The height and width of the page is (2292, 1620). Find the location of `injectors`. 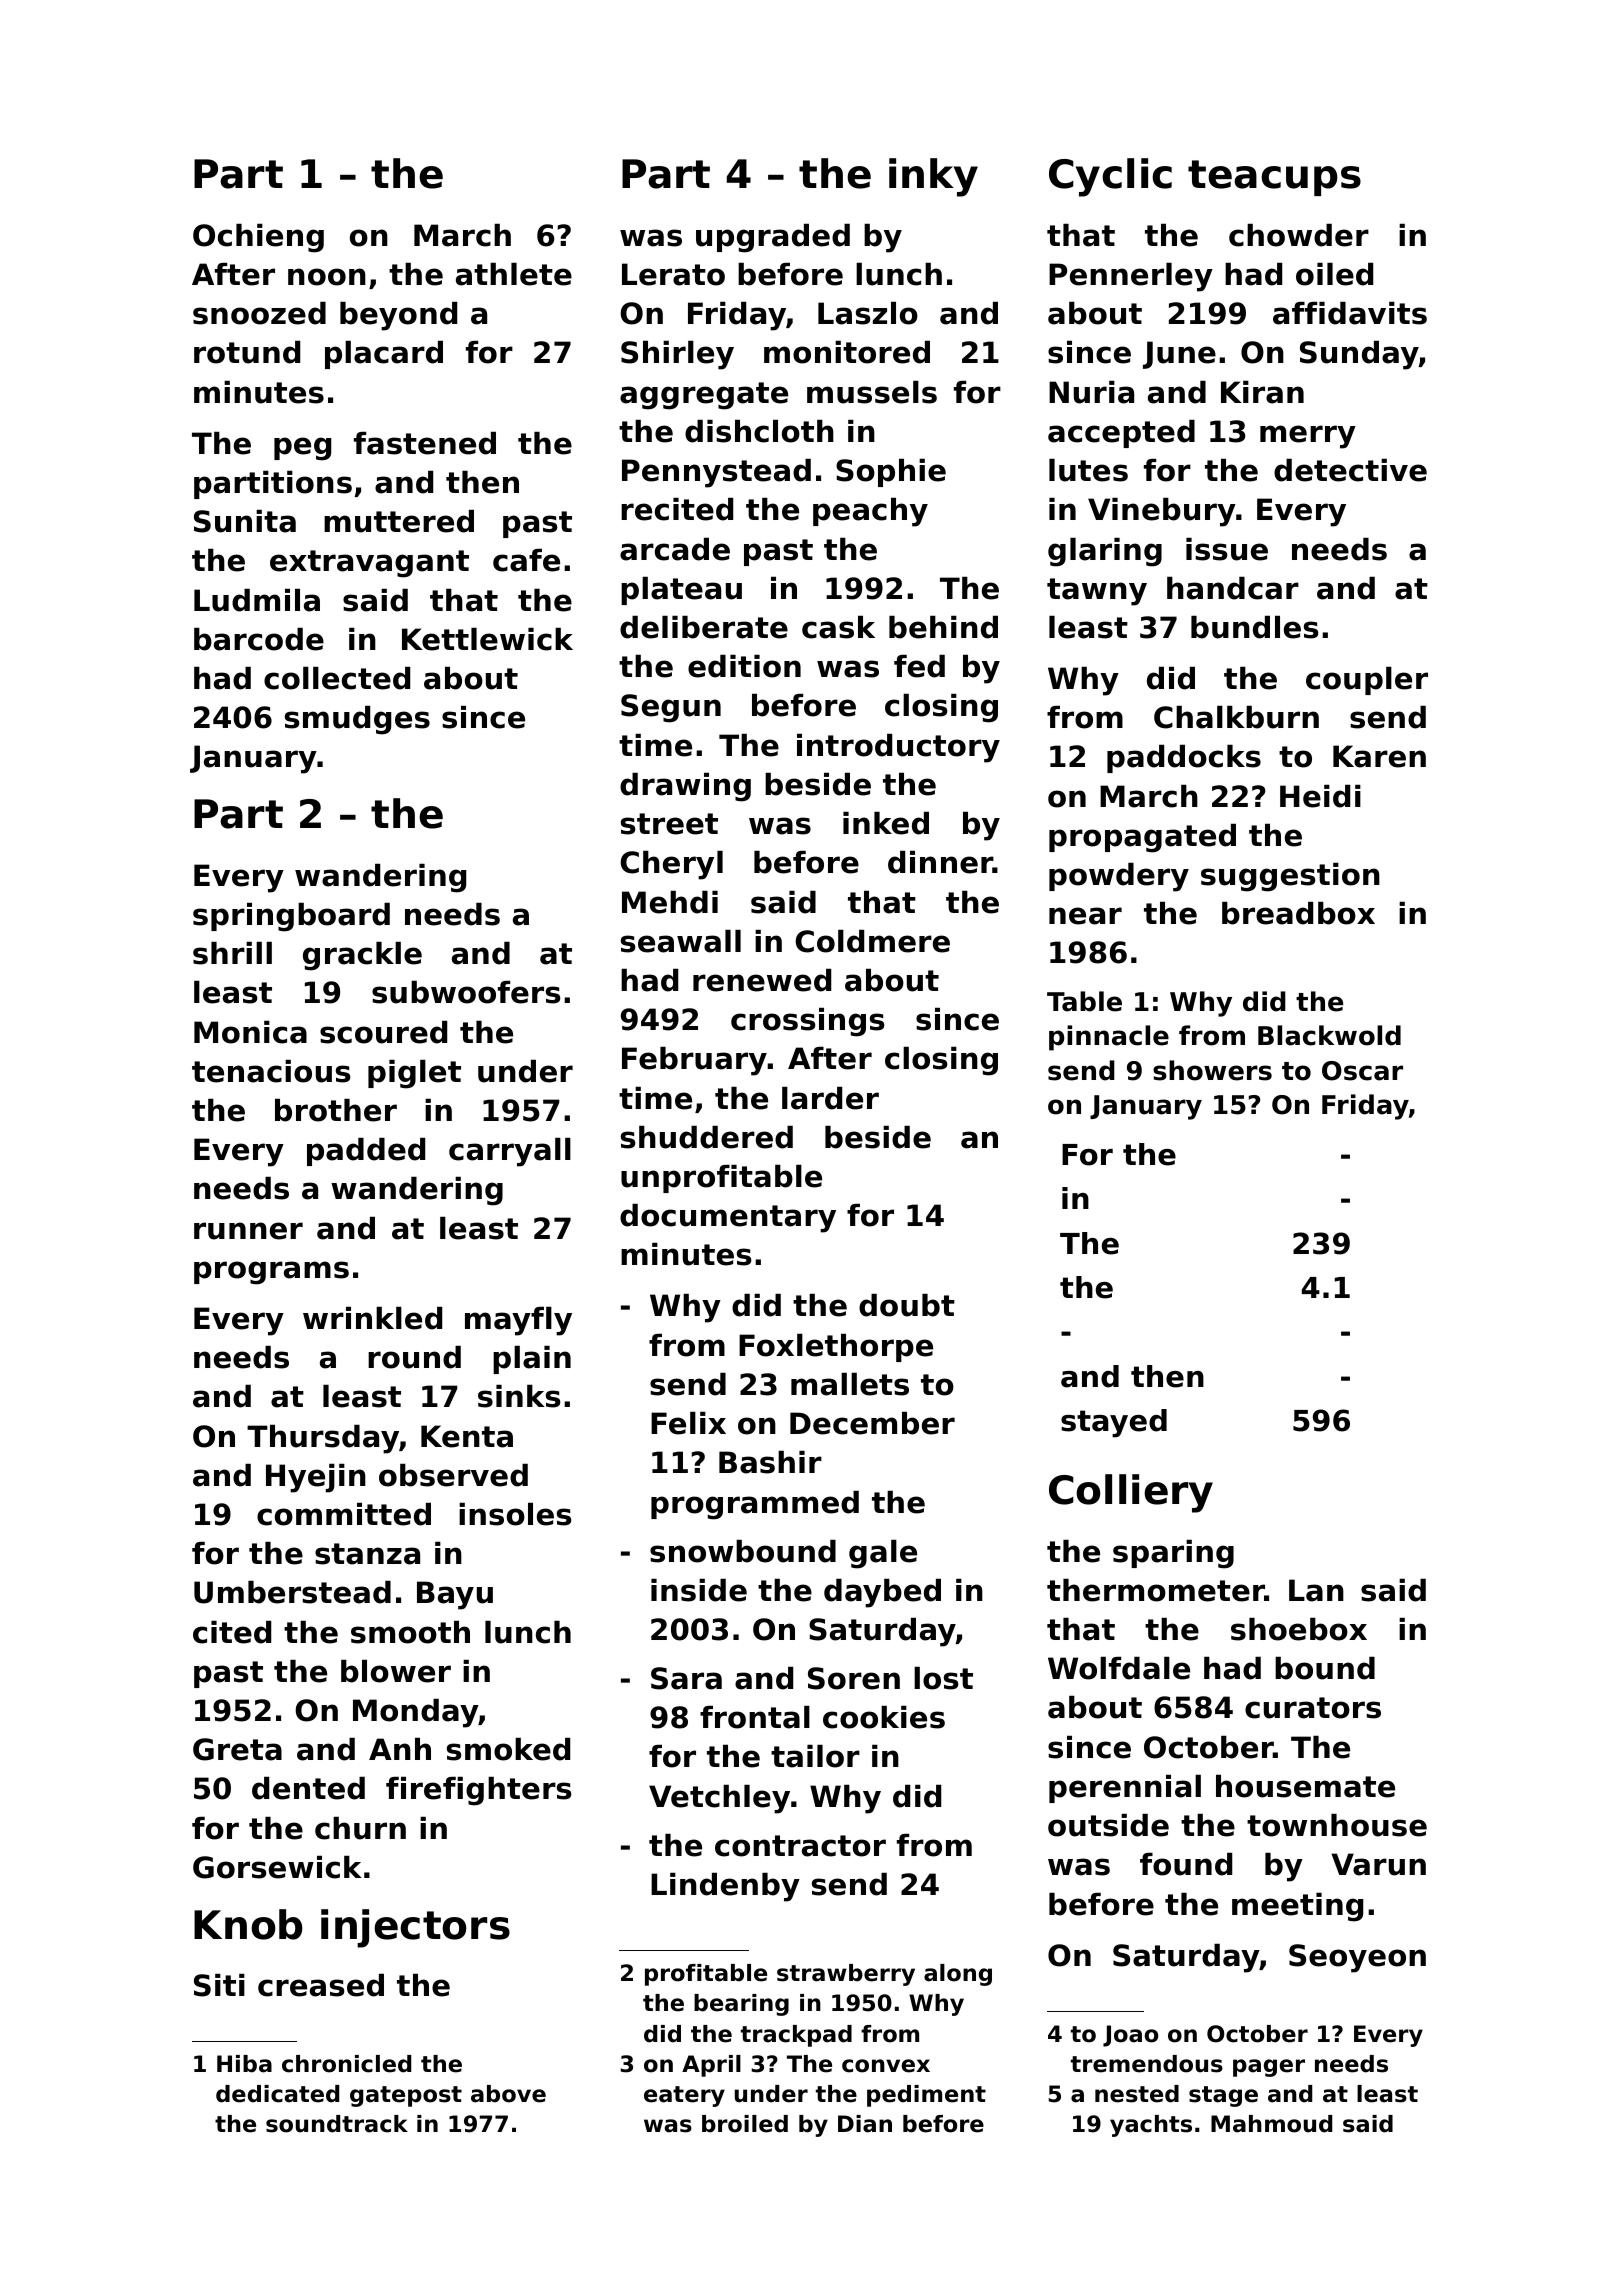

injectors is located at coordinates (415, 1928).
